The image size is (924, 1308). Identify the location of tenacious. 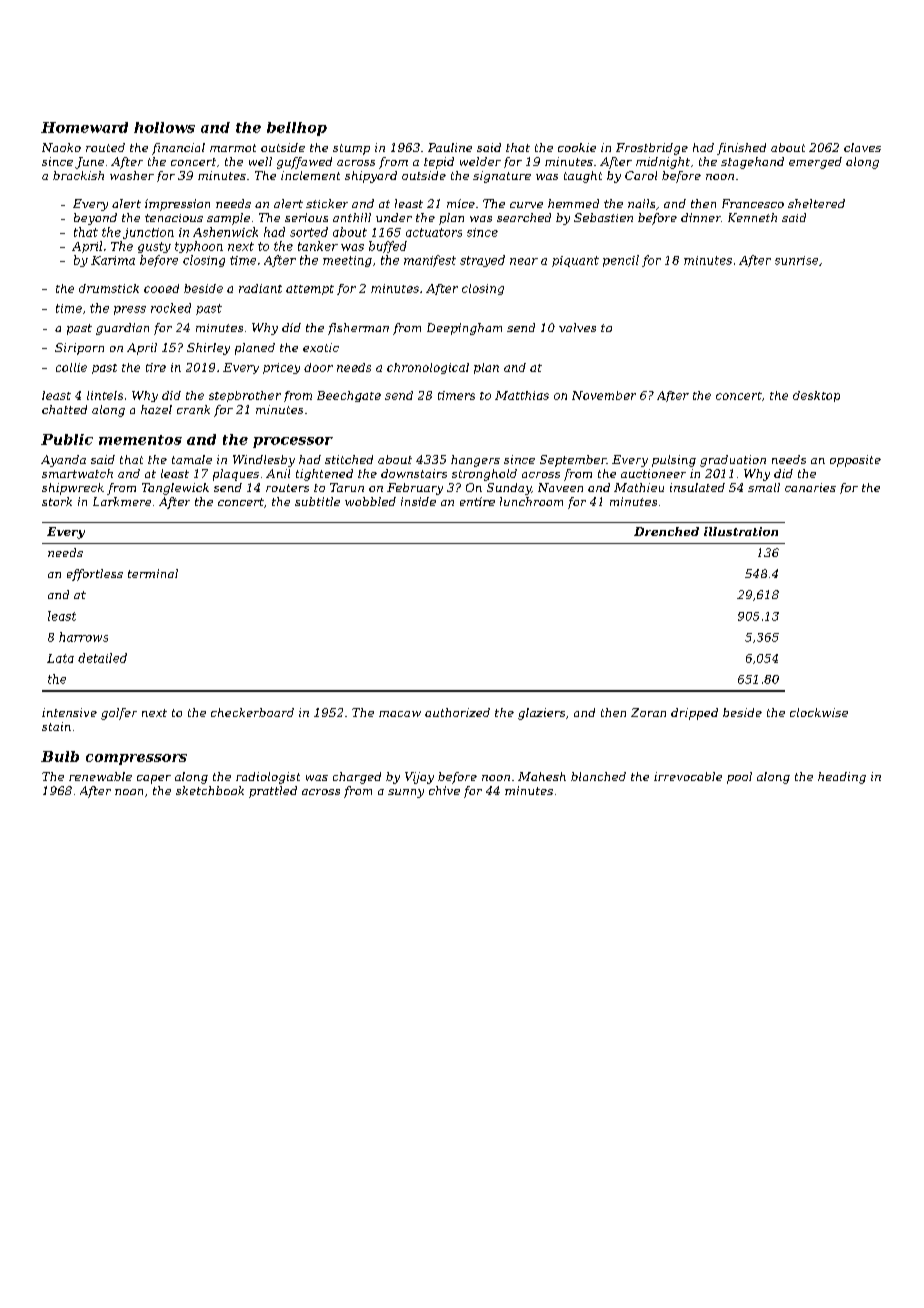
(174, 218).
